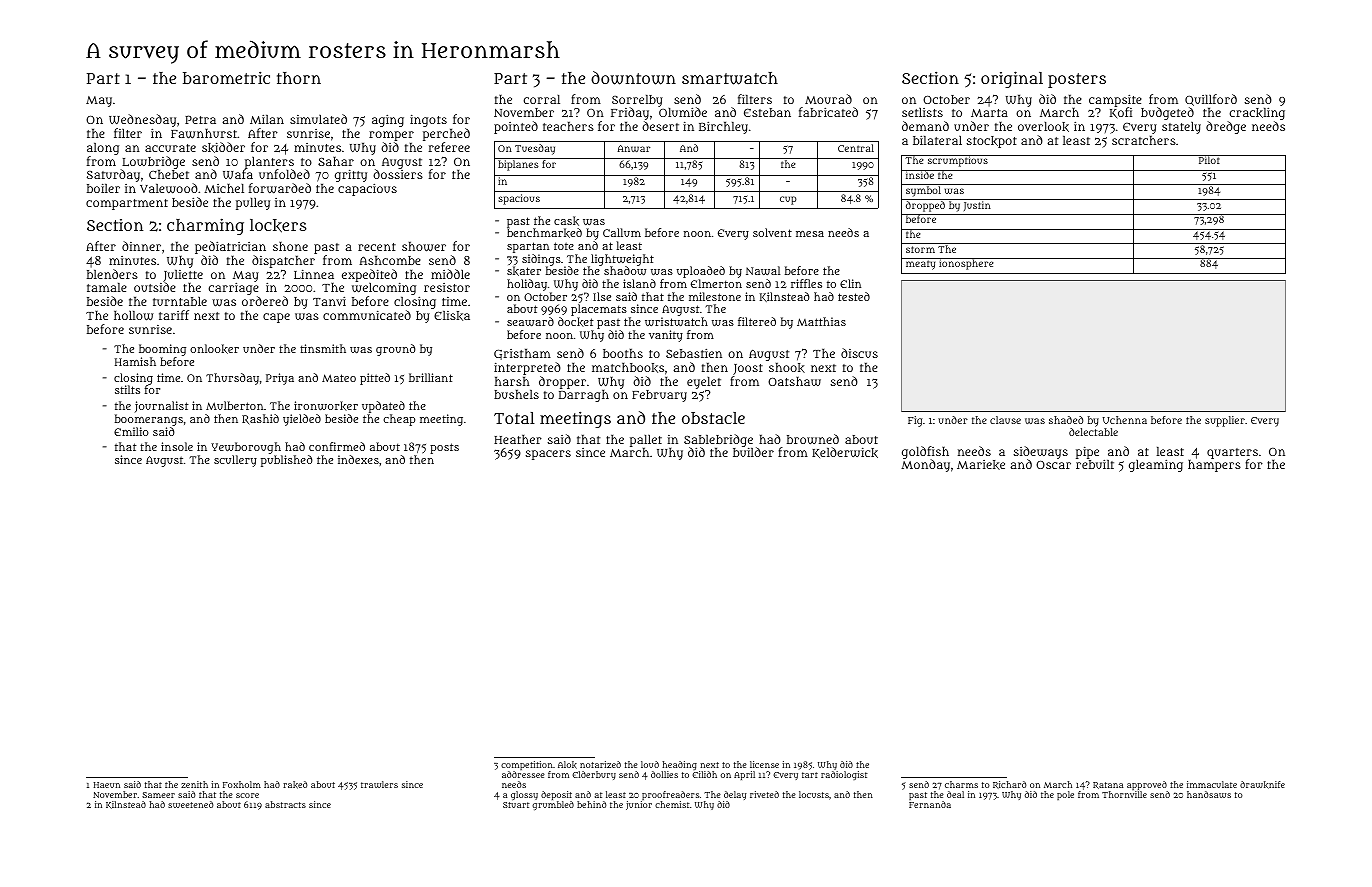 Image resolution: width=1372 pixels, height=887 pixels. What do you see at coordinates (285, 804) in the page?
I see `abstracts` at bounding box center [285, 804].
